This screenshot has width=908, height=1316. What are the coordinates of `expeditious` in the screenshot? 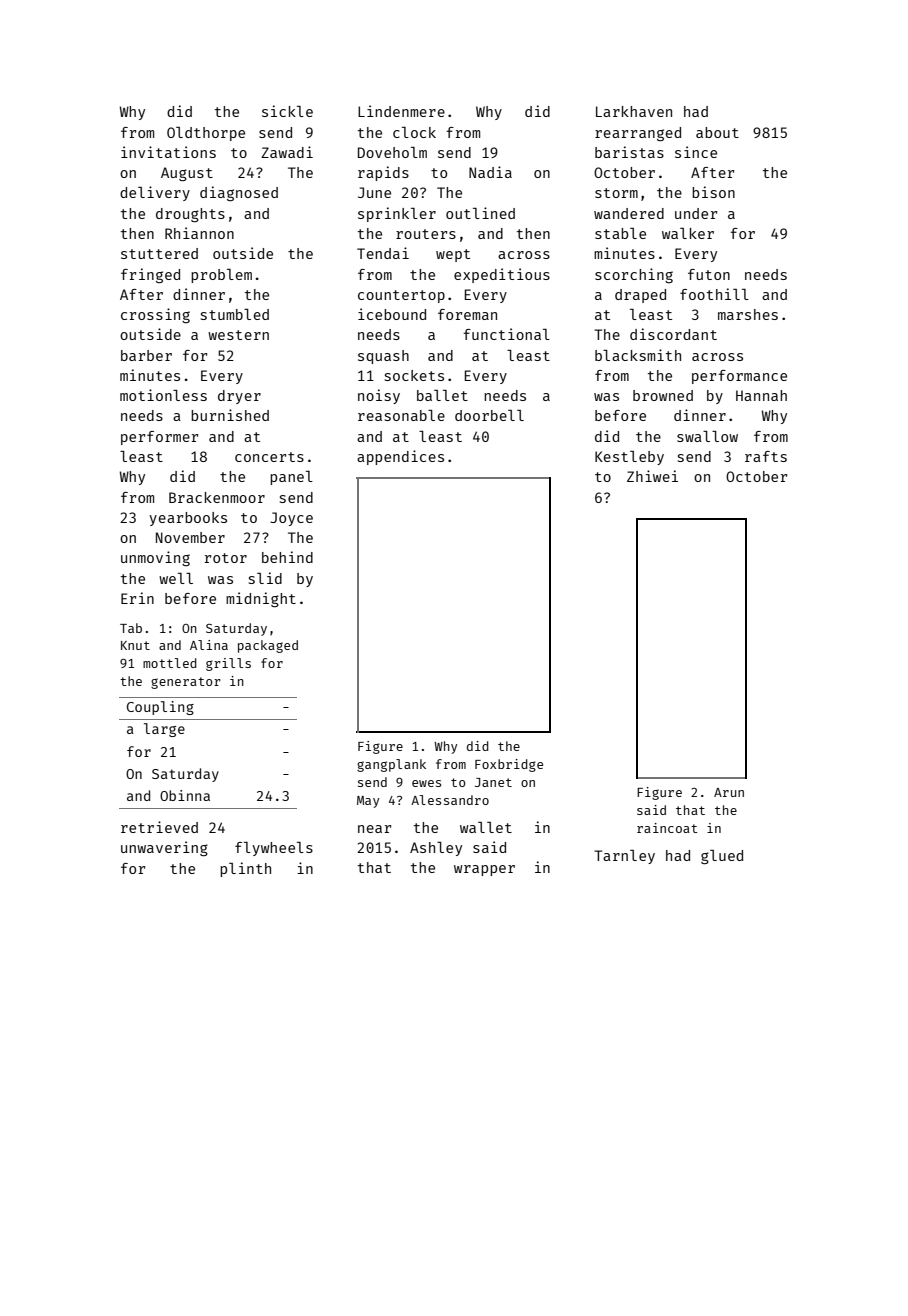 It's located at (502, 275).
